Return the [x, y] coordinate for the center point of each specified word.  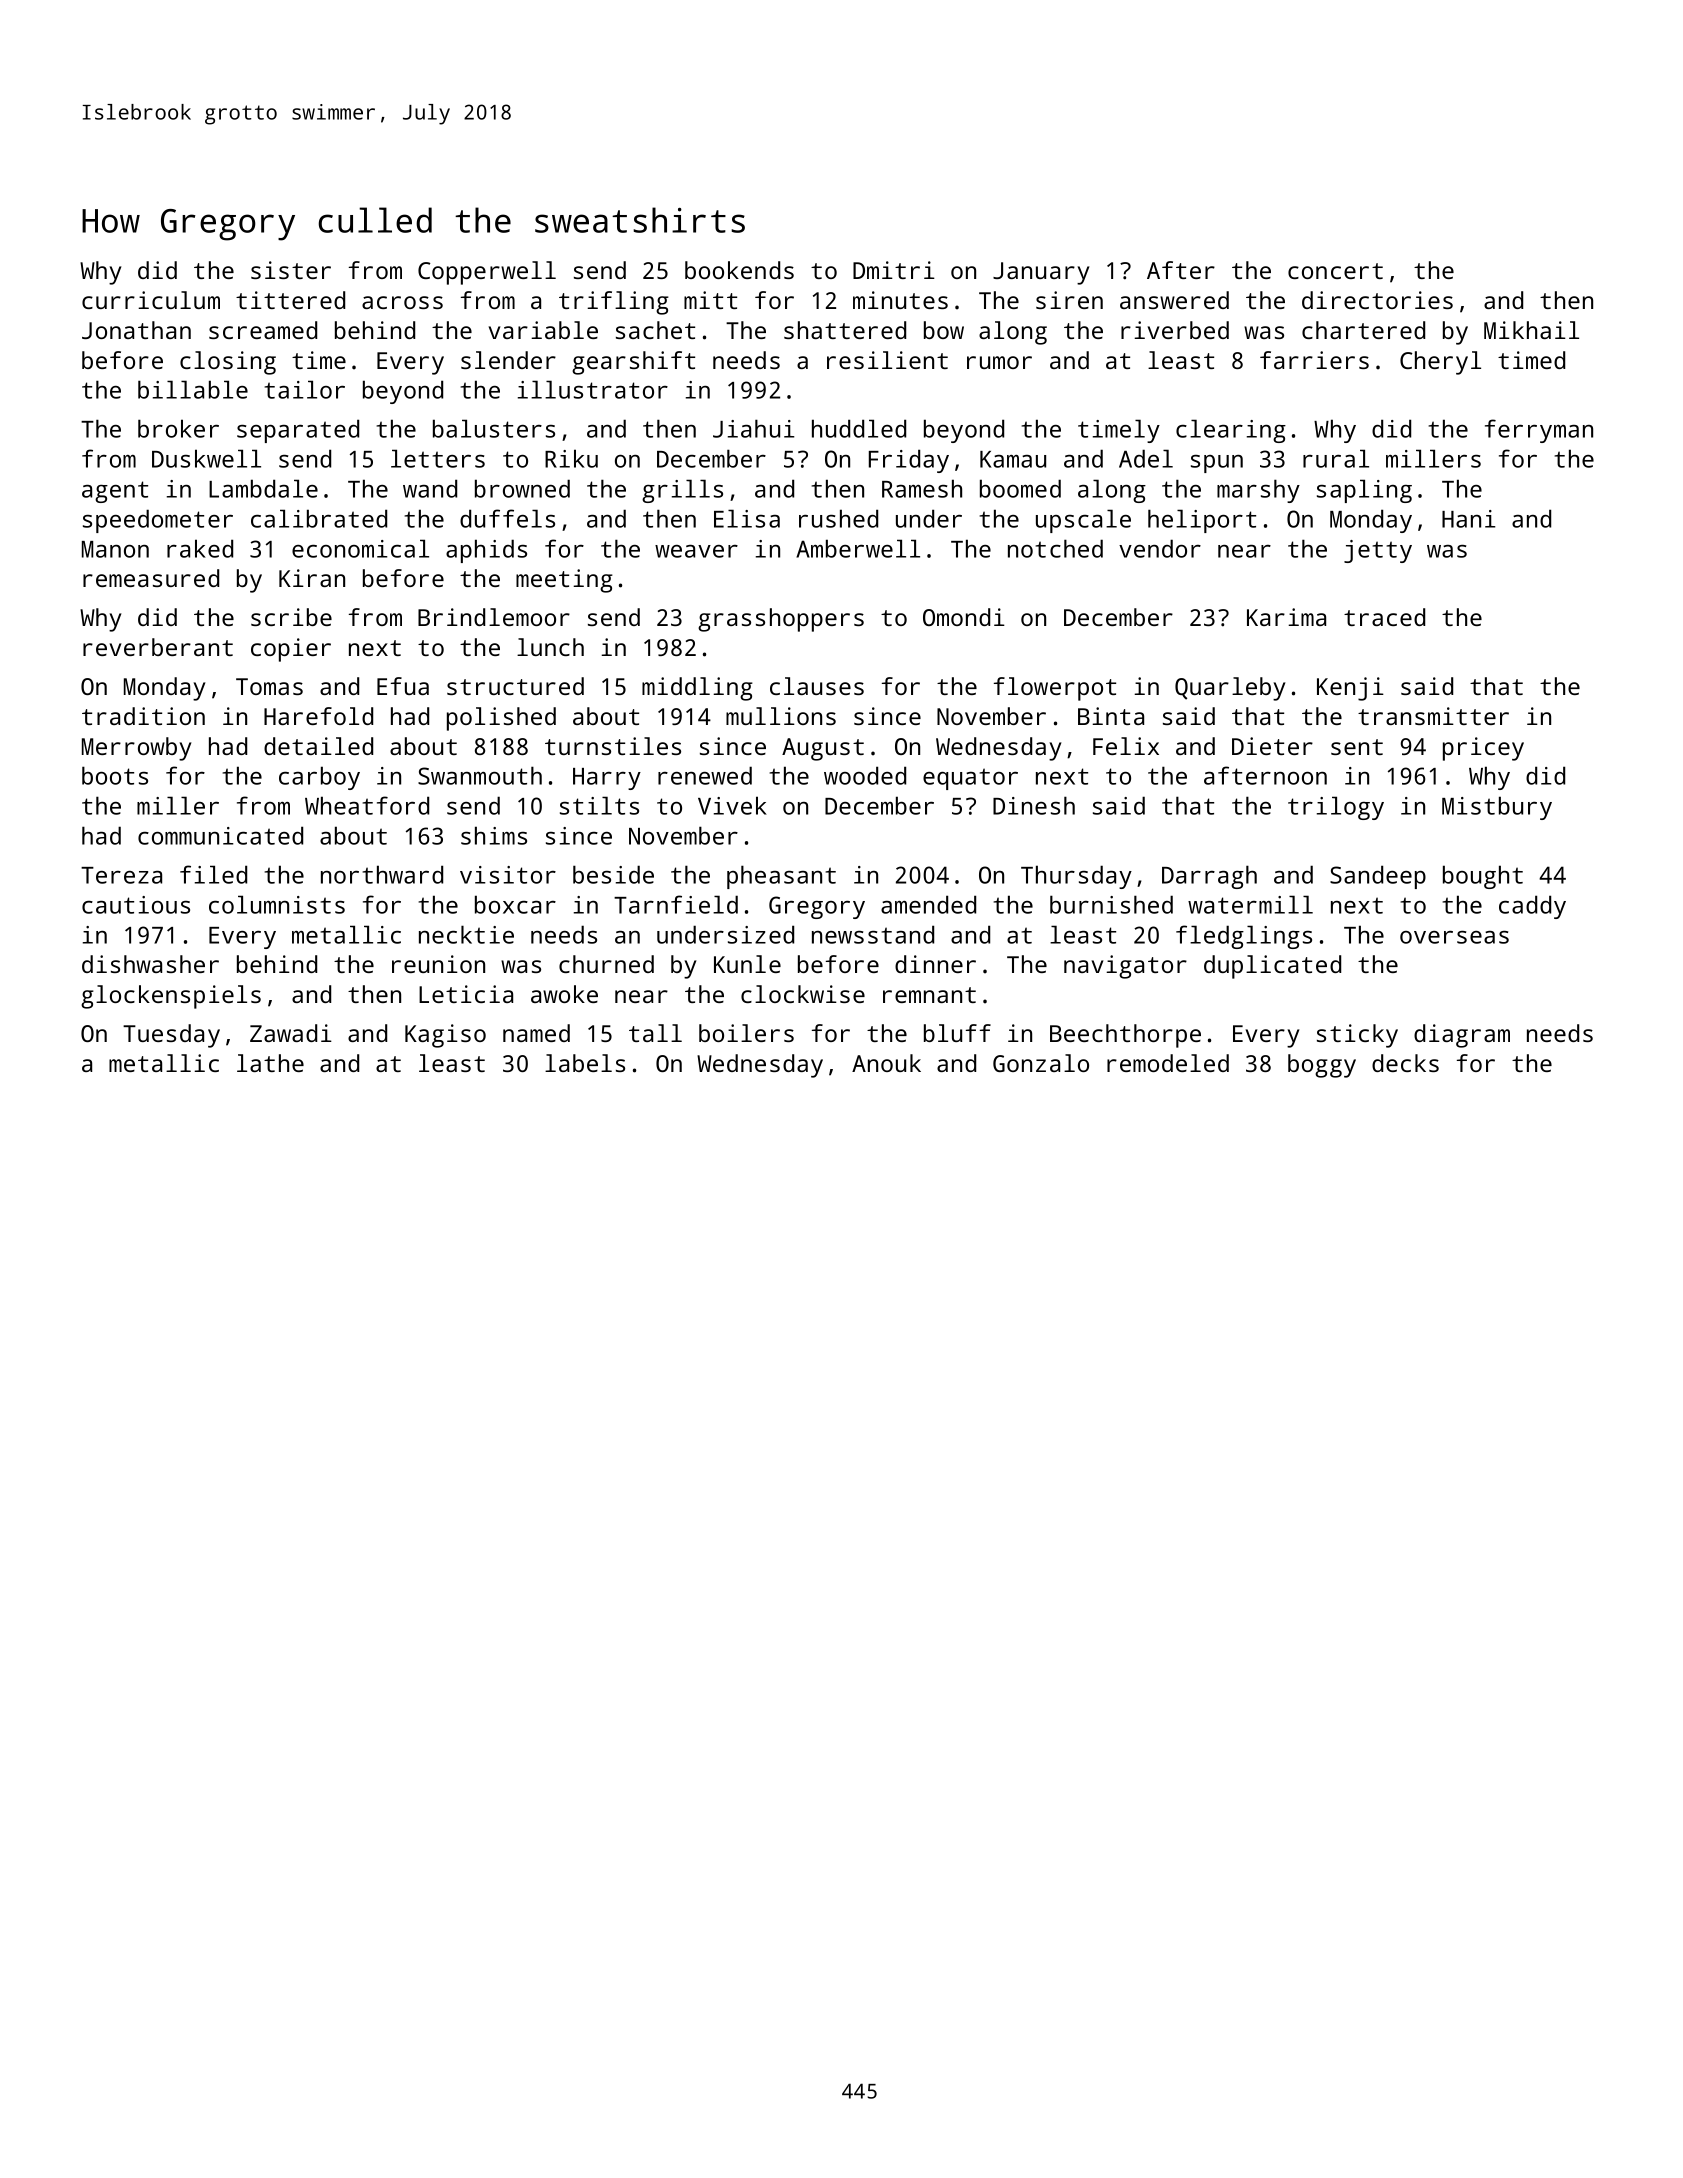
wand [430, 488]
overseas [1454, 937]
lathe [270, 1063]
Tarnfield [676, 904]
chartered [1363, 330]
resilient [887, 360]
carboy [319, 778]
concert [1335, 271]
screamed [263, 330]
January [1041, 273]
